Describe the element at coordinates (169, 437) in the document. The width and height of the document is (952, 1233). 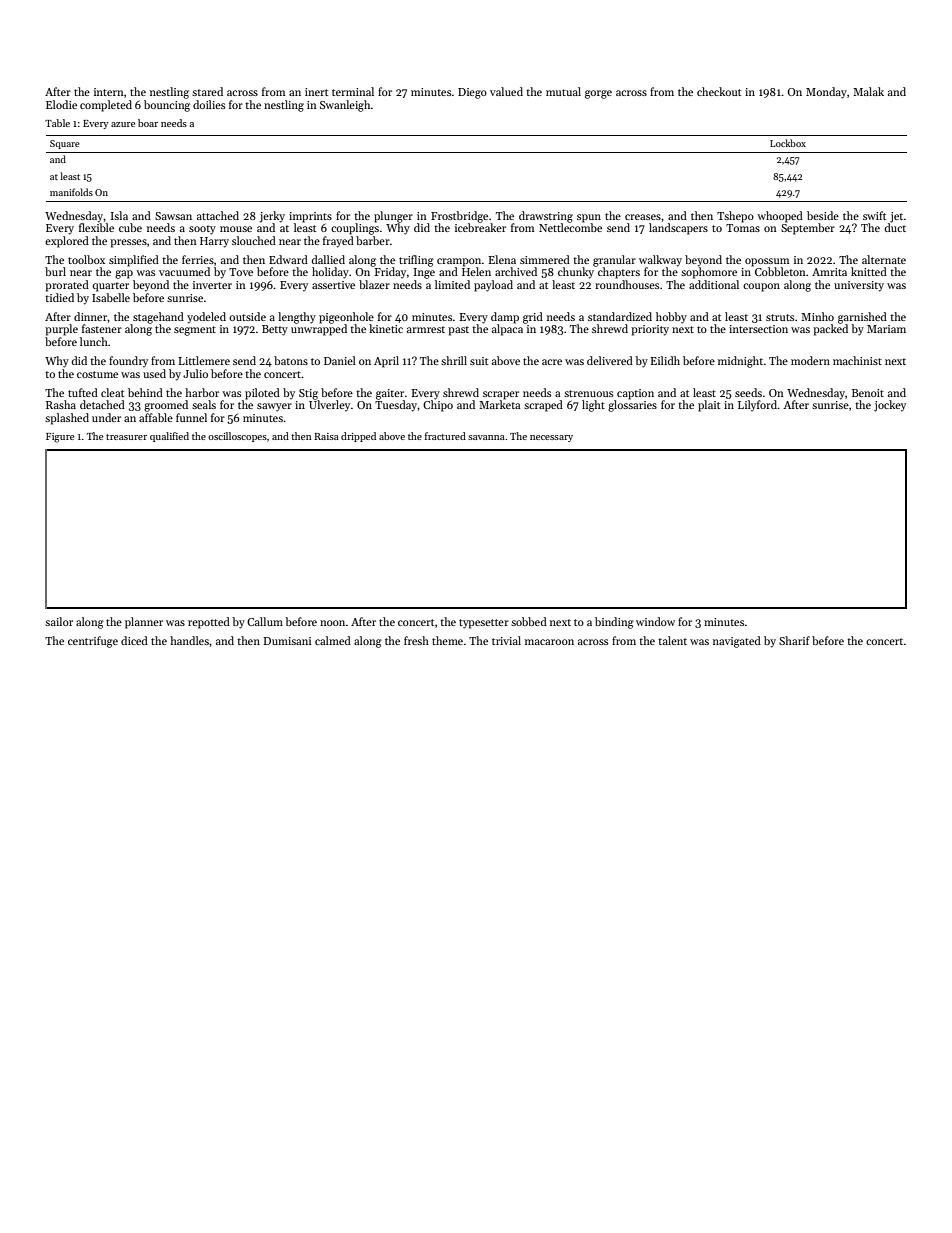
I see `qualified` at that location.
